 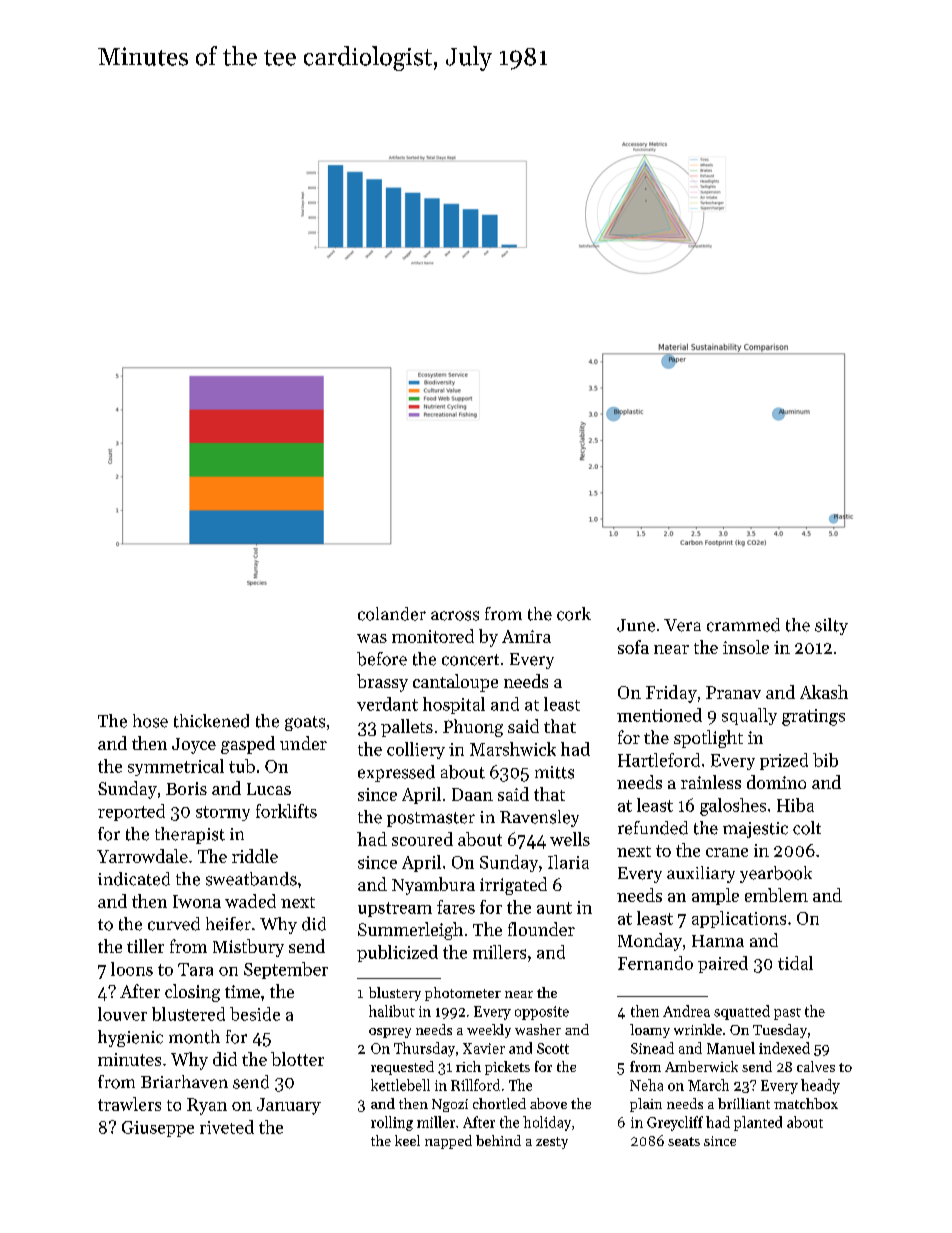 What do you see at coordinates (227, 1127) in the document?
I see `riveted` at bounding box center [227, 1127].
